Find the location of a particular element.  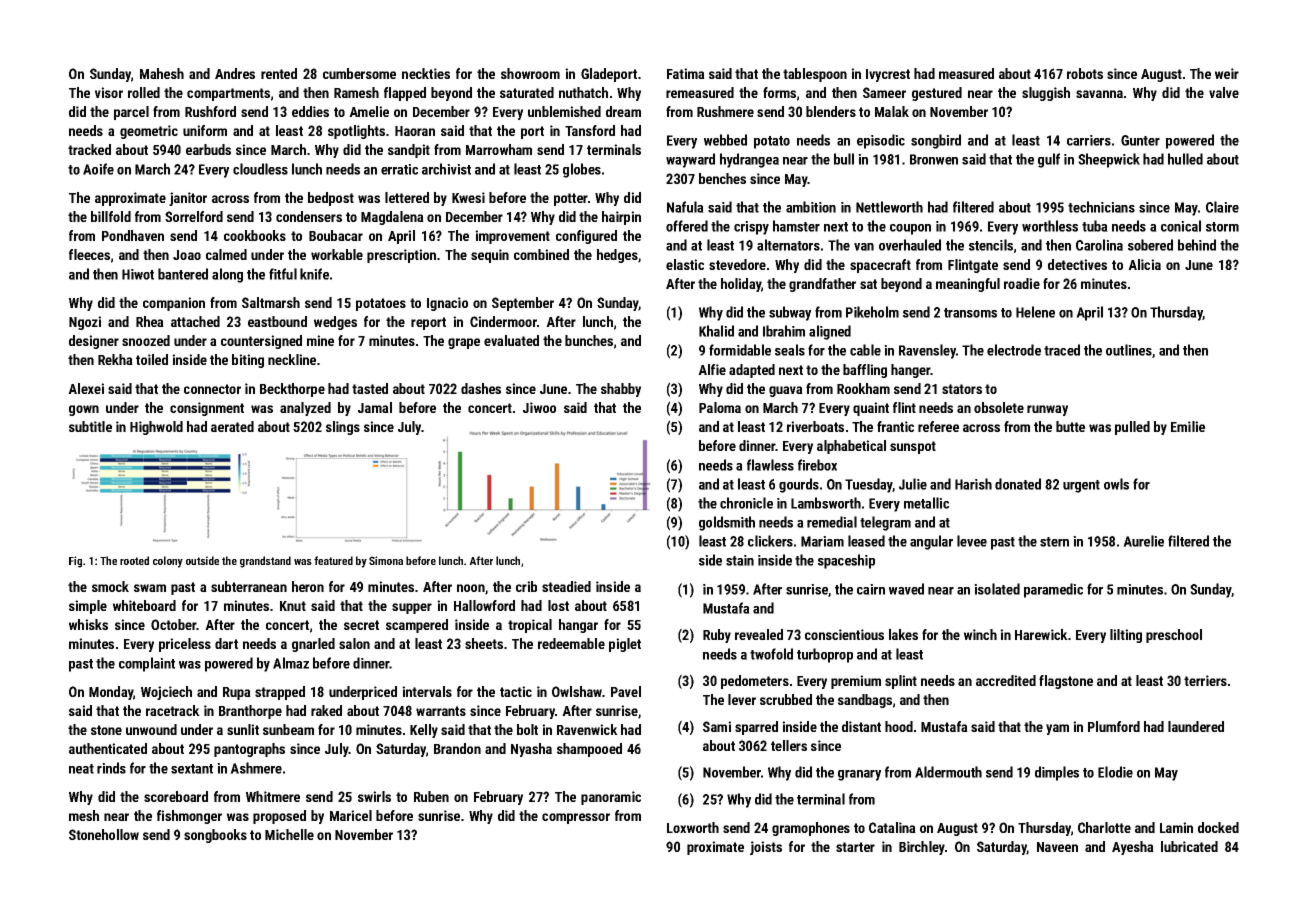

improvement is located at coordinates (512, 237).
